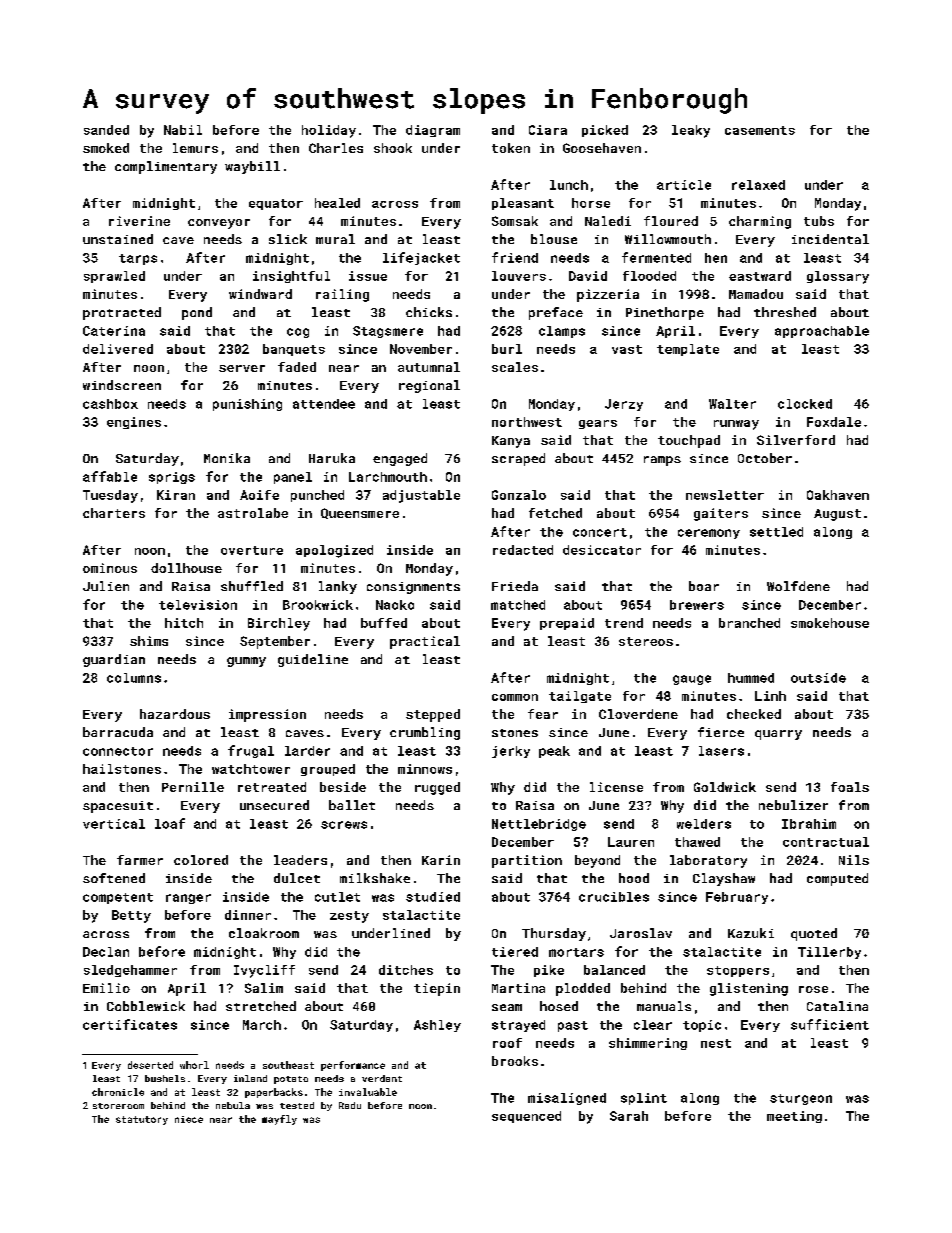 Image resolution: width=952 pixels, height=1233 pixels. I want to click on Julien, so click(106, 586).
